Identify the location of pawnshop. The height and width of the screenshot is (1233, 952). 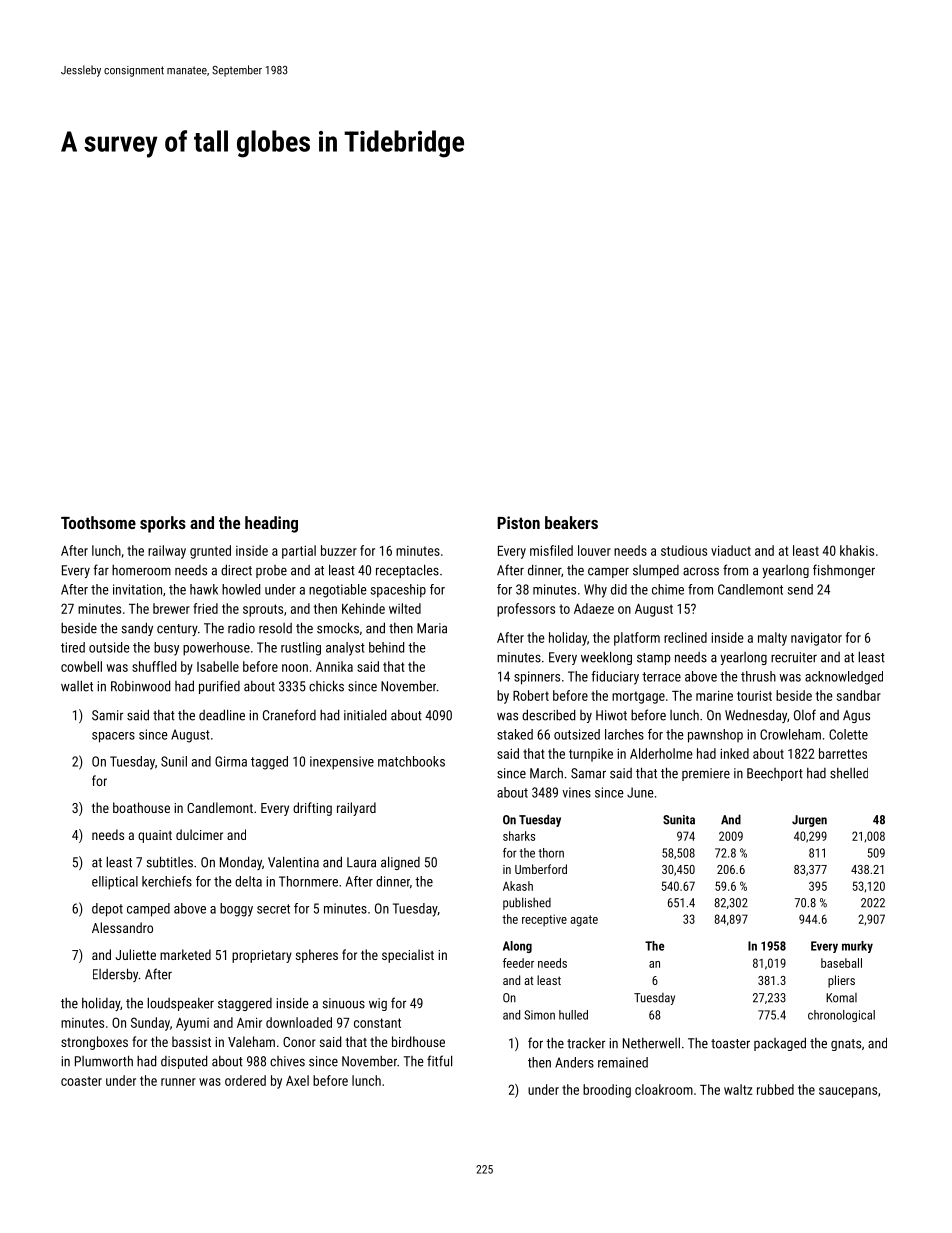
(715, 736).
